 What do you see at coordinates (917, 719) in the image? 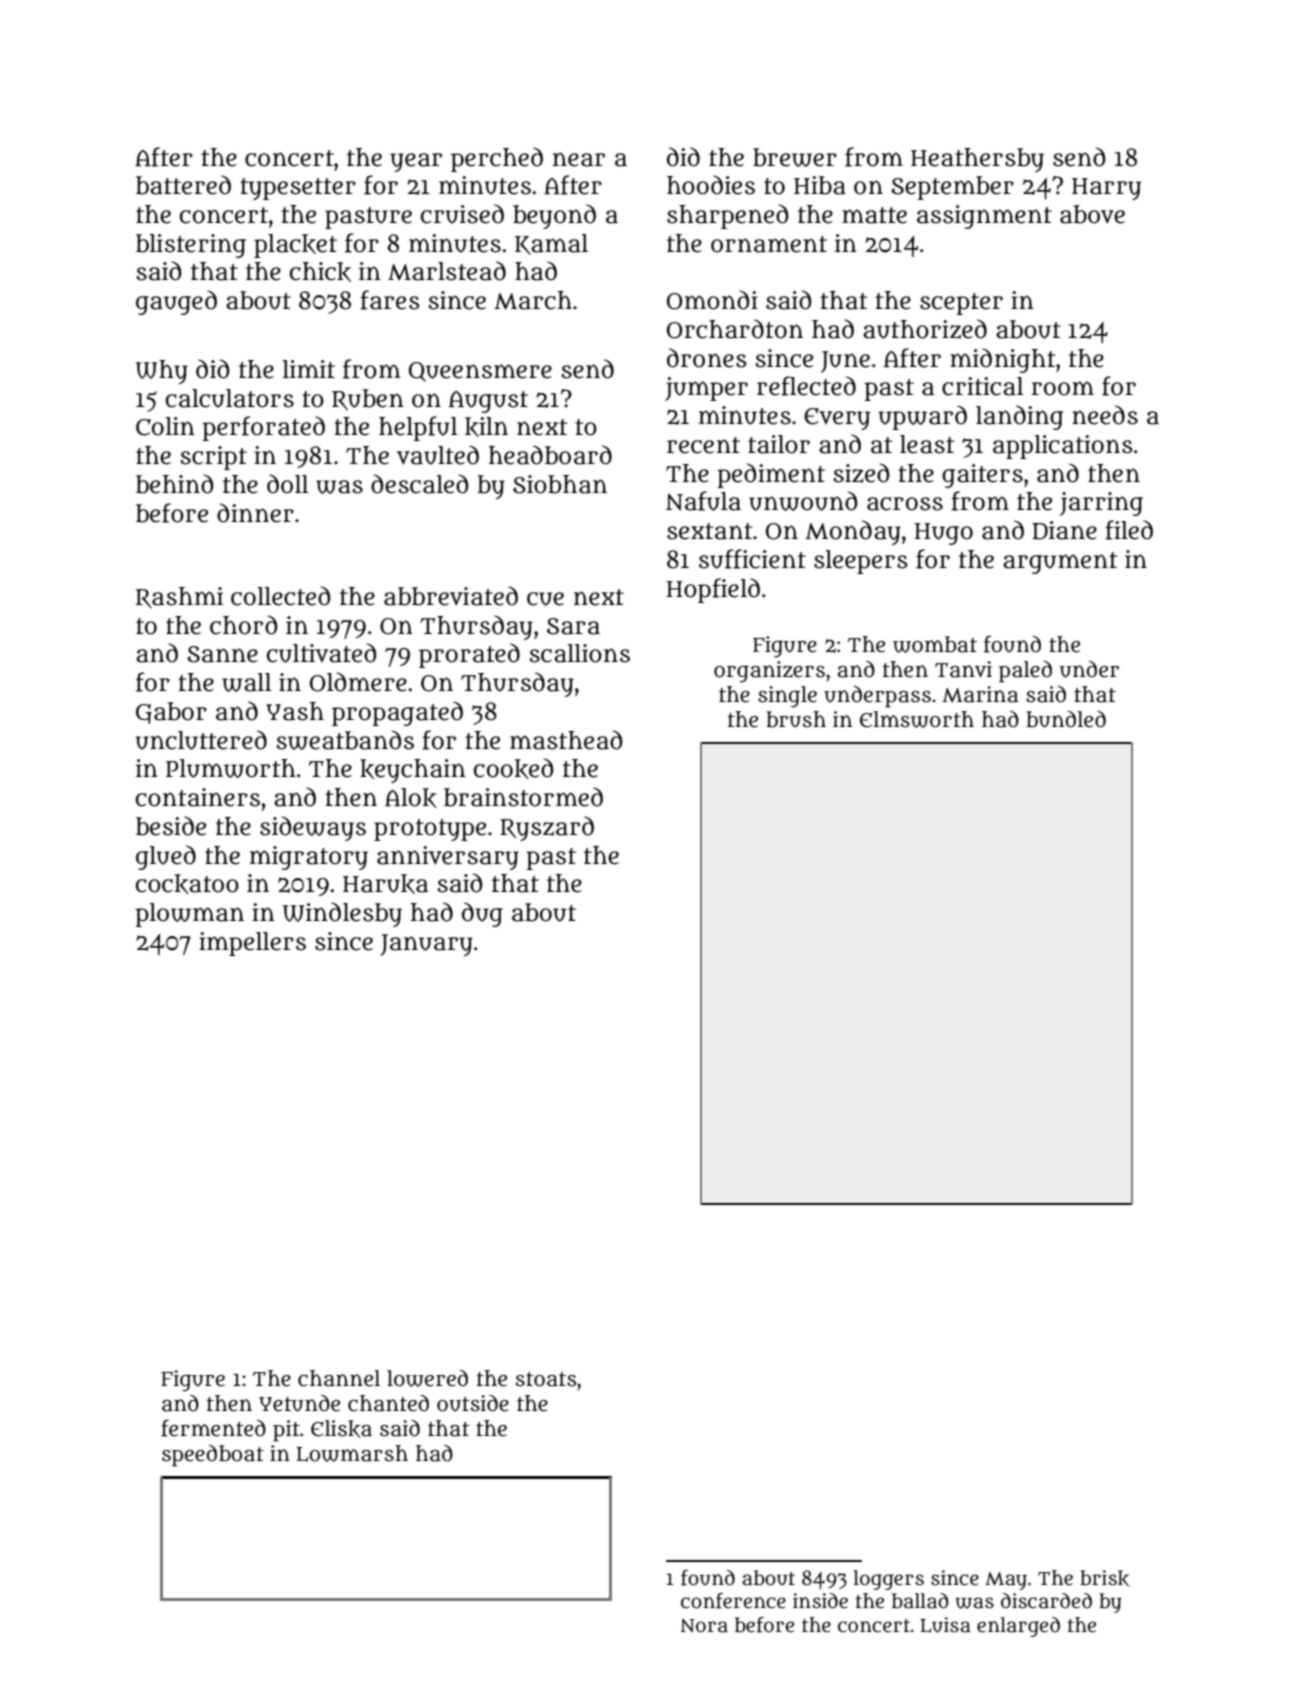
I see `Elmsworth` at bounding box center [917, 719].
